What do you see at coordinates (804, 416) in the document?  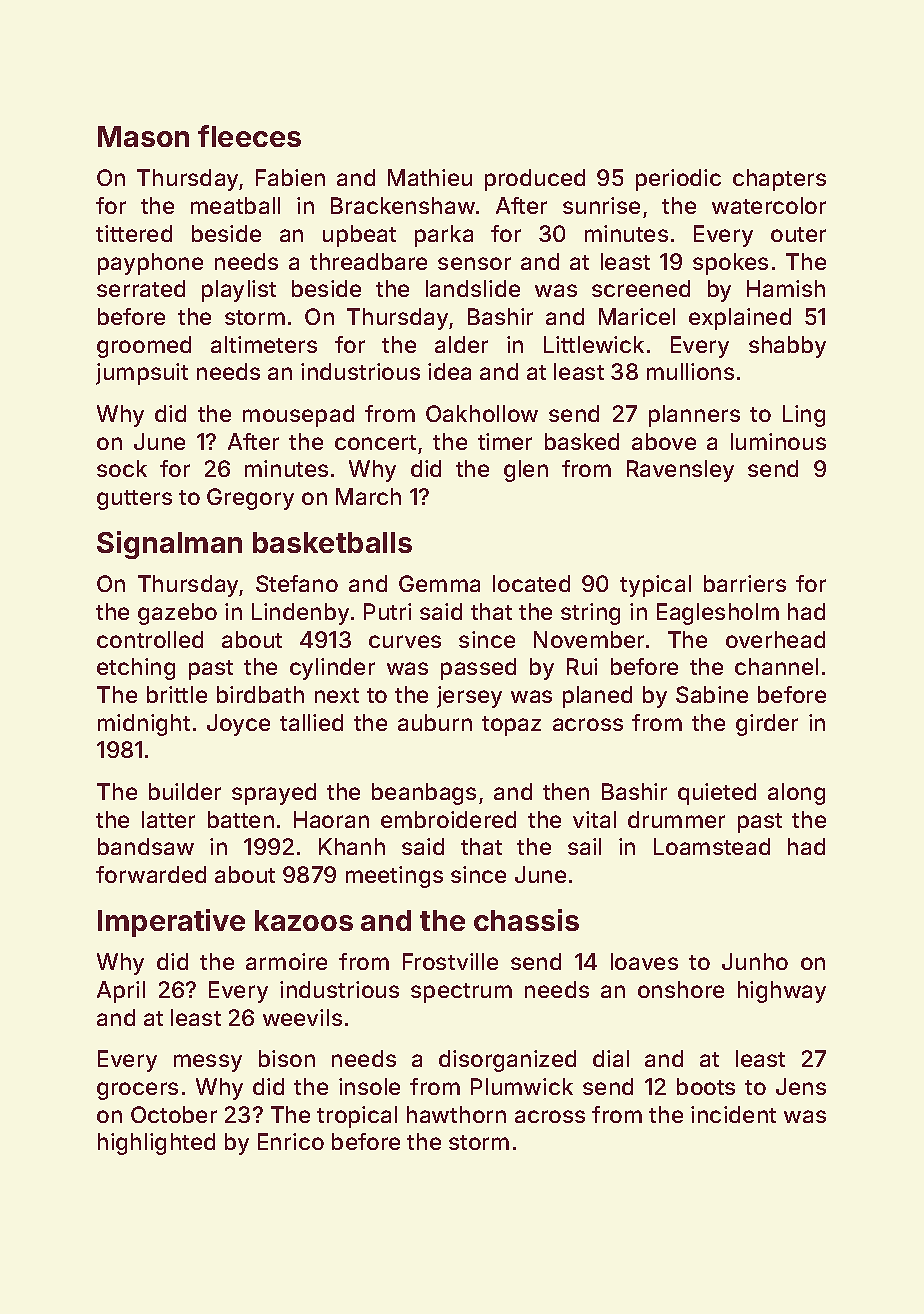 I see `Ling` at bounding box center [804, 416].
